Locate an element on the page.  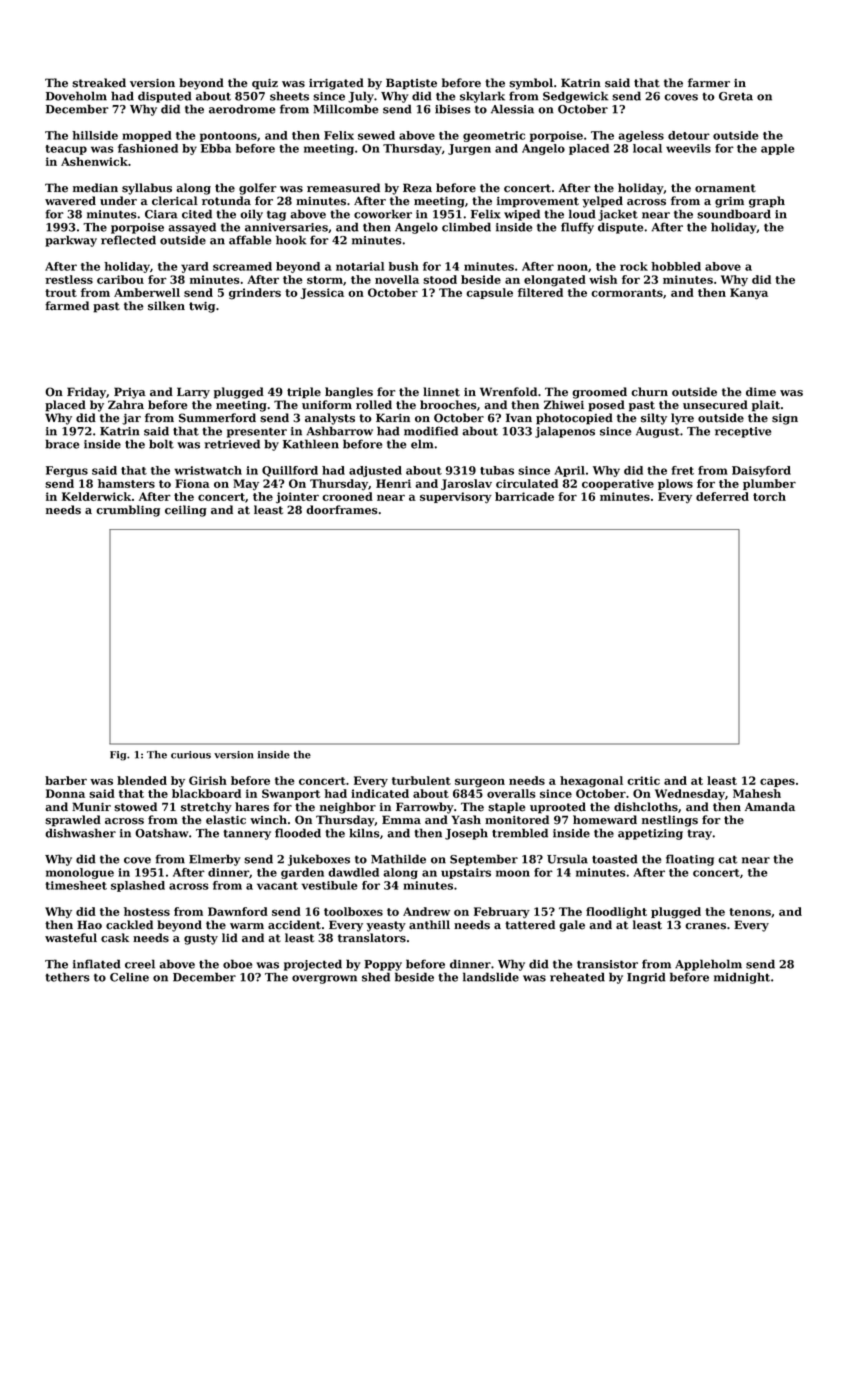
cranes is located at coordinates (705, 926).
